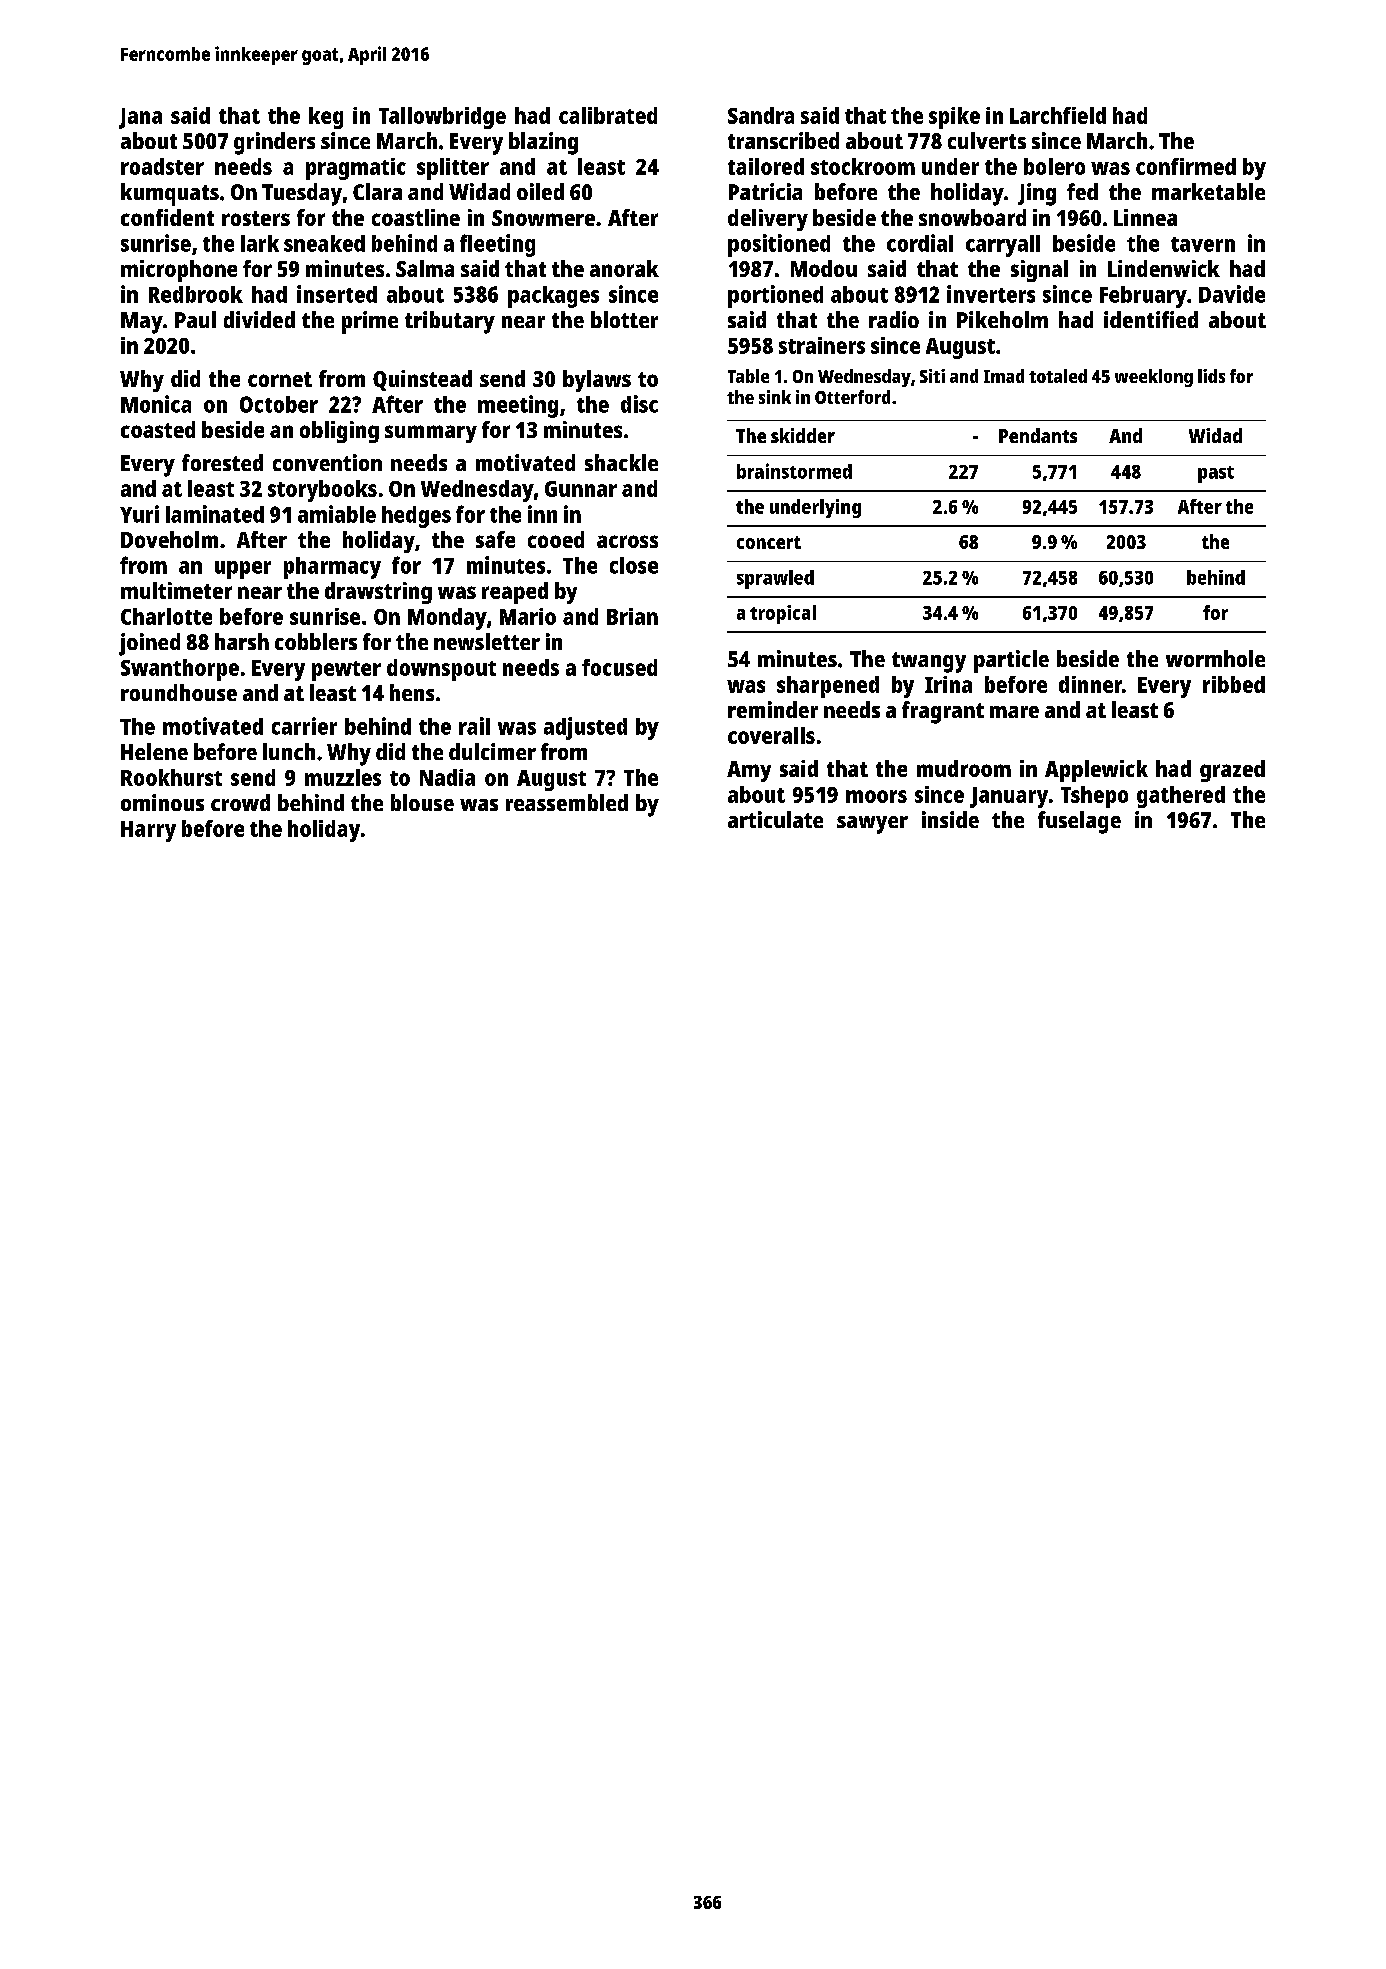 Image resolution: width=1386 pixels, height=1969 pixels. Describe the element at coordinates (148, 831) in the screenshot. I see `Harry` at that location.
